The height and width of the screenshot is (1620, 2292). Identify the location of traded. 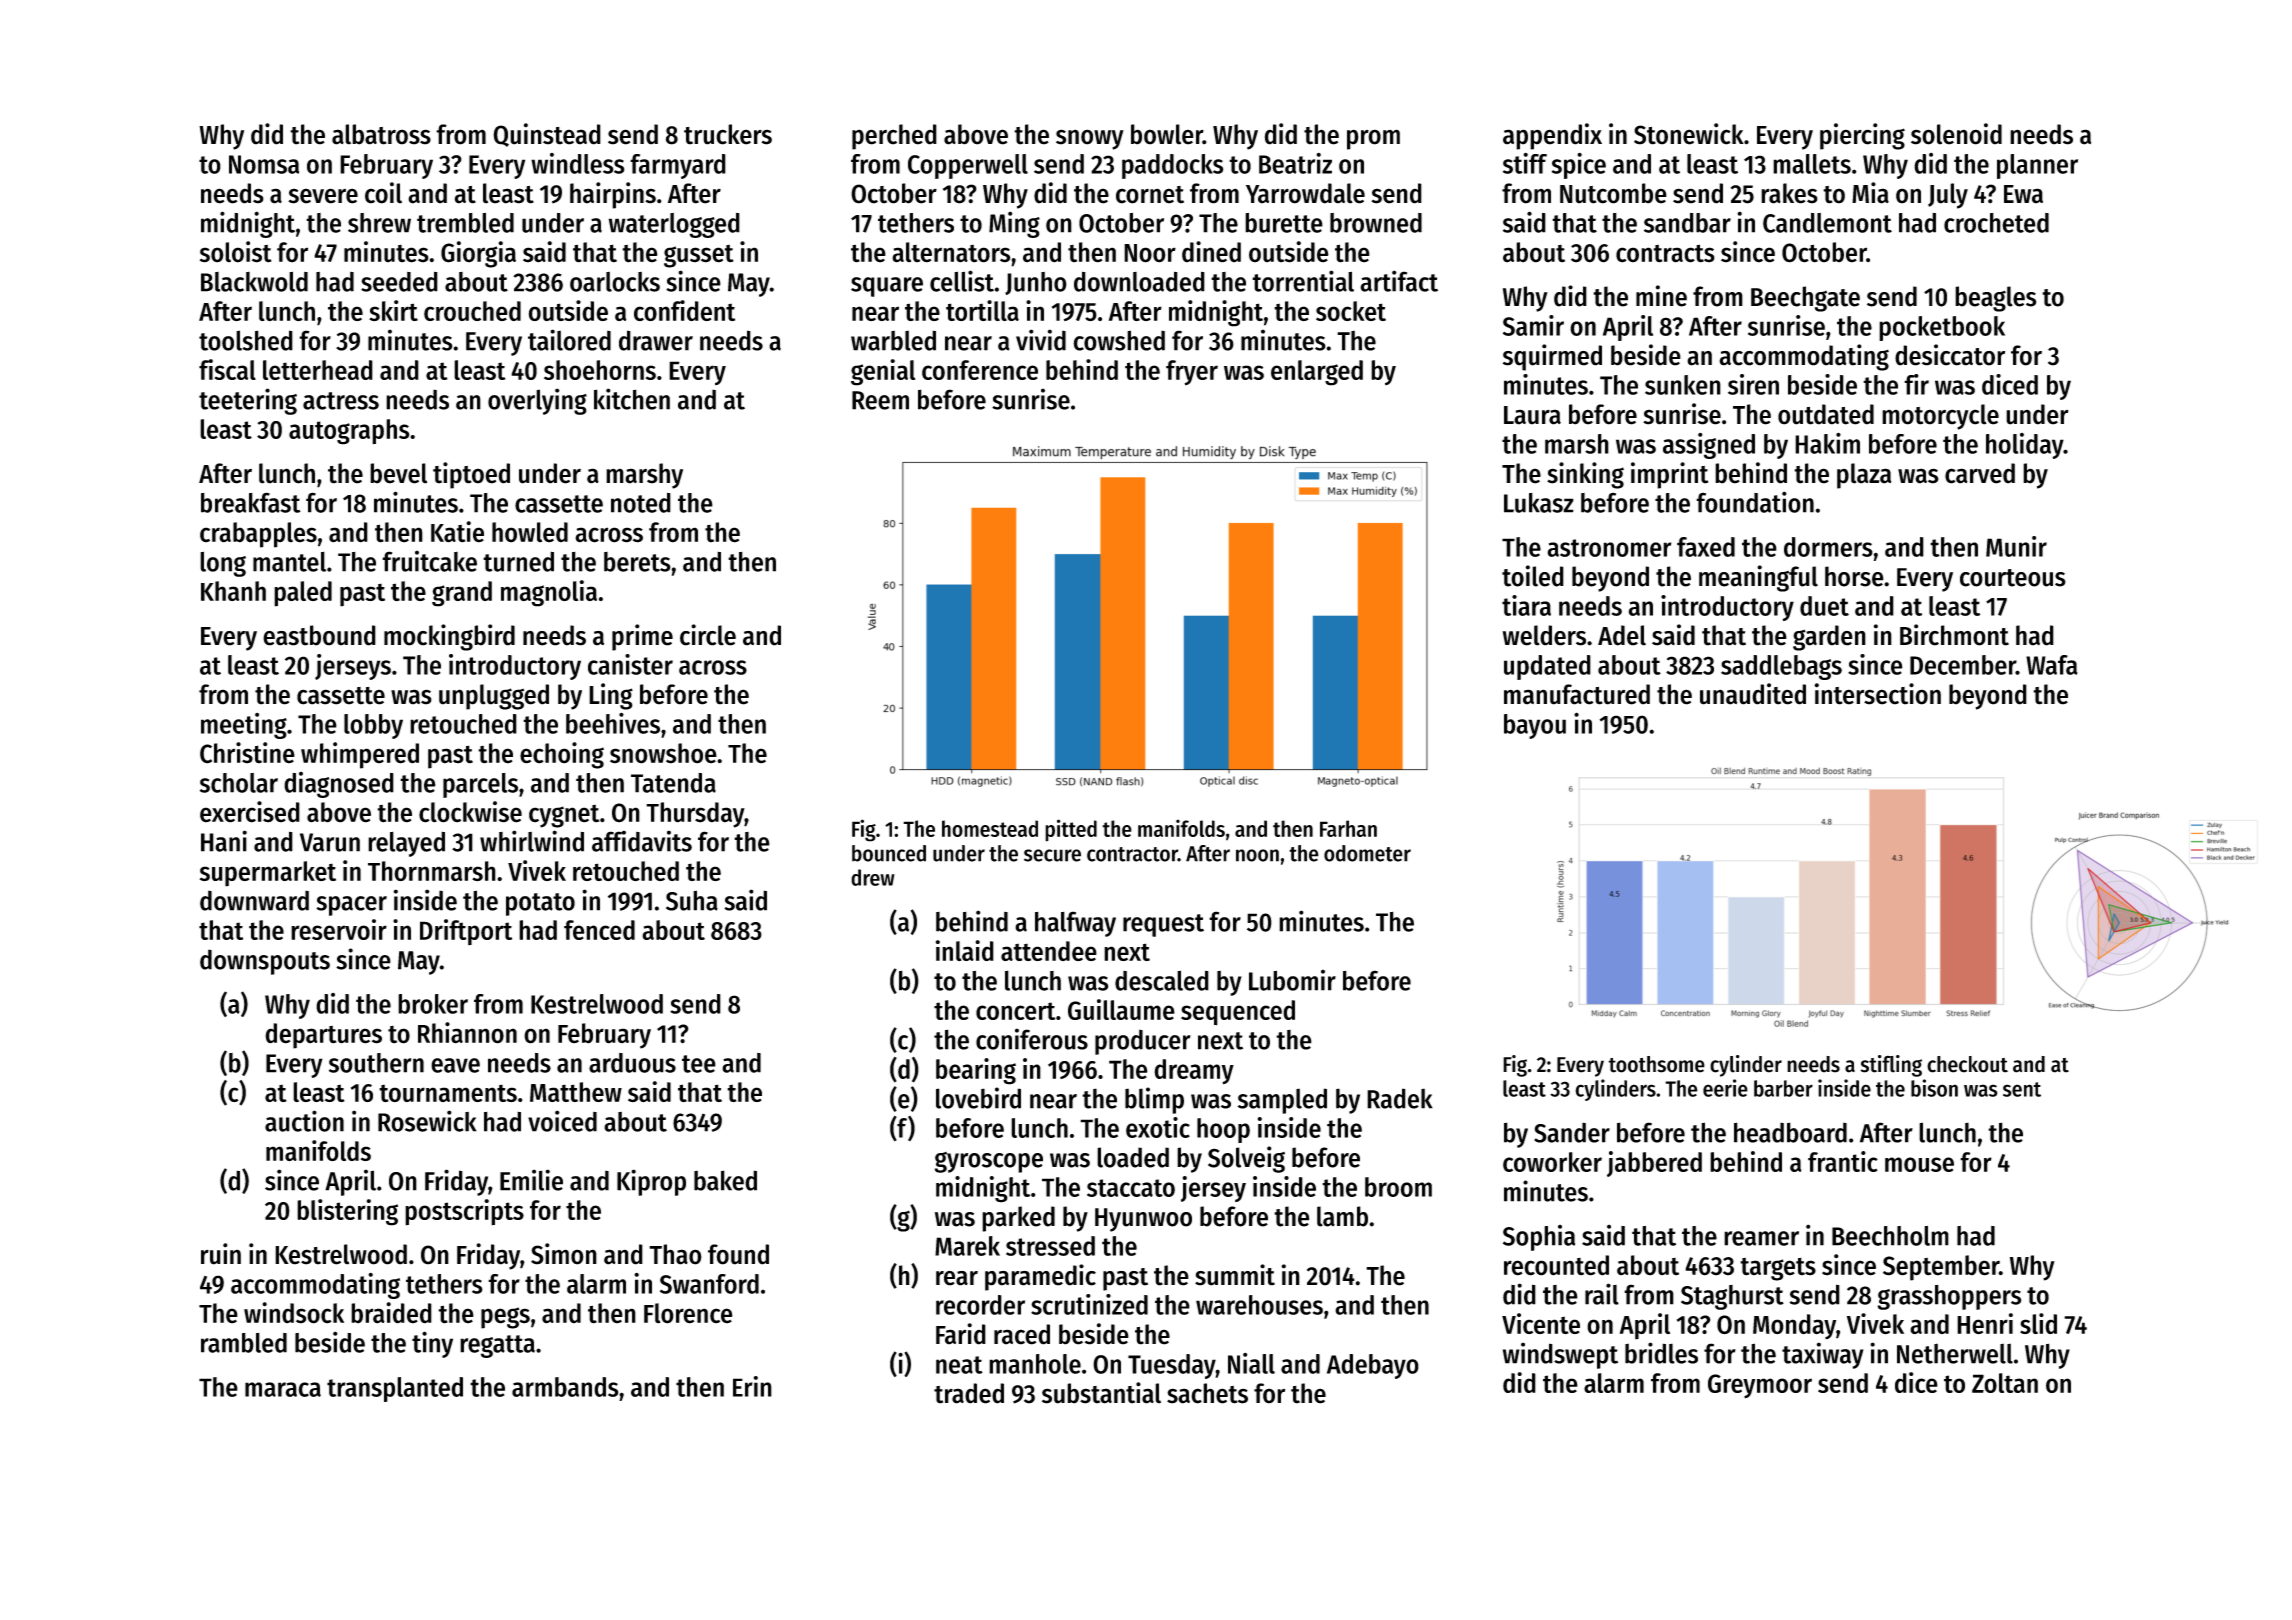
(969, 1393).
